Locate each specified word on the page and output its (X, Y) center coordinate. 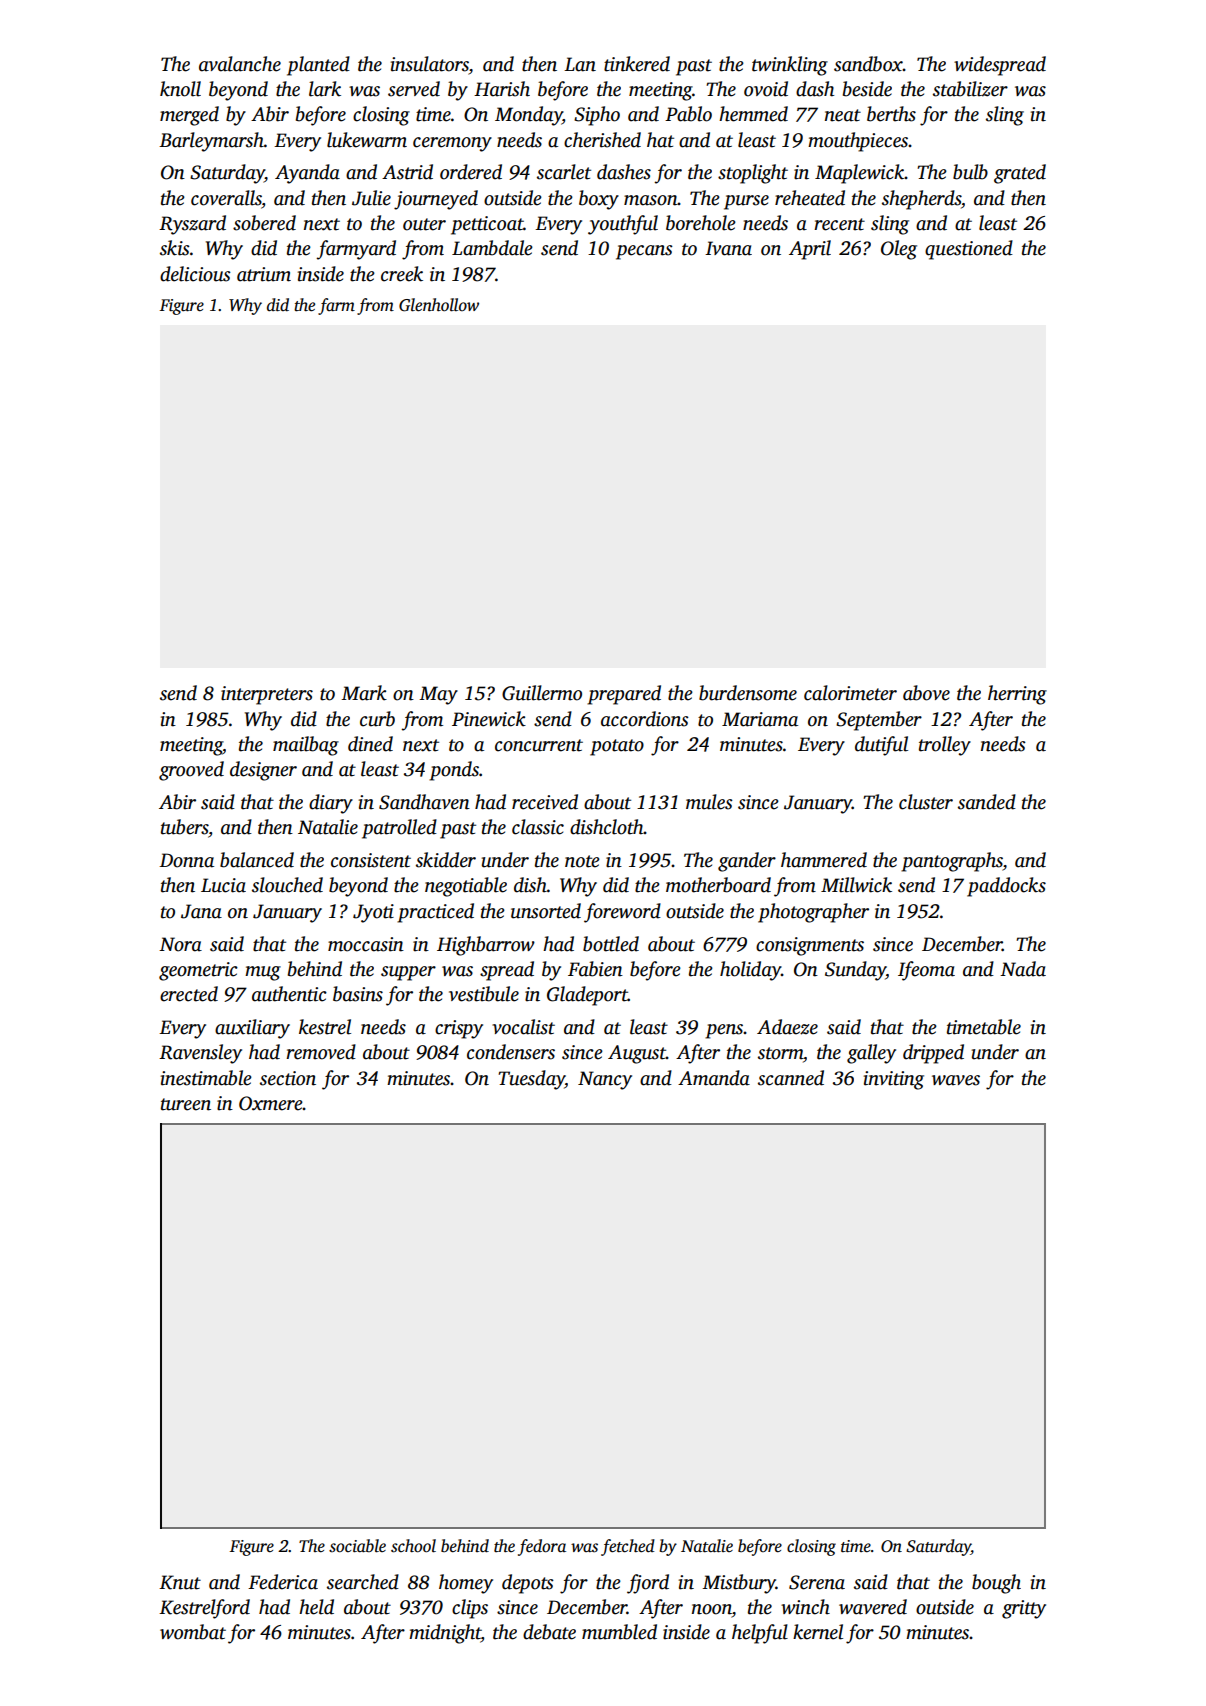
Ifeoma (926, 971)
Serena (817, 1582)
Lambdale (492, 248)
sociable (357, 1546)
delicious (195, 274)
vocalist (523, 1027)
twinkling (790, 66)
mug (263, 973)
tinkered (637, 64)
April (810, 250)
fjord (648, 1584)
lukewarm (367, 140)
